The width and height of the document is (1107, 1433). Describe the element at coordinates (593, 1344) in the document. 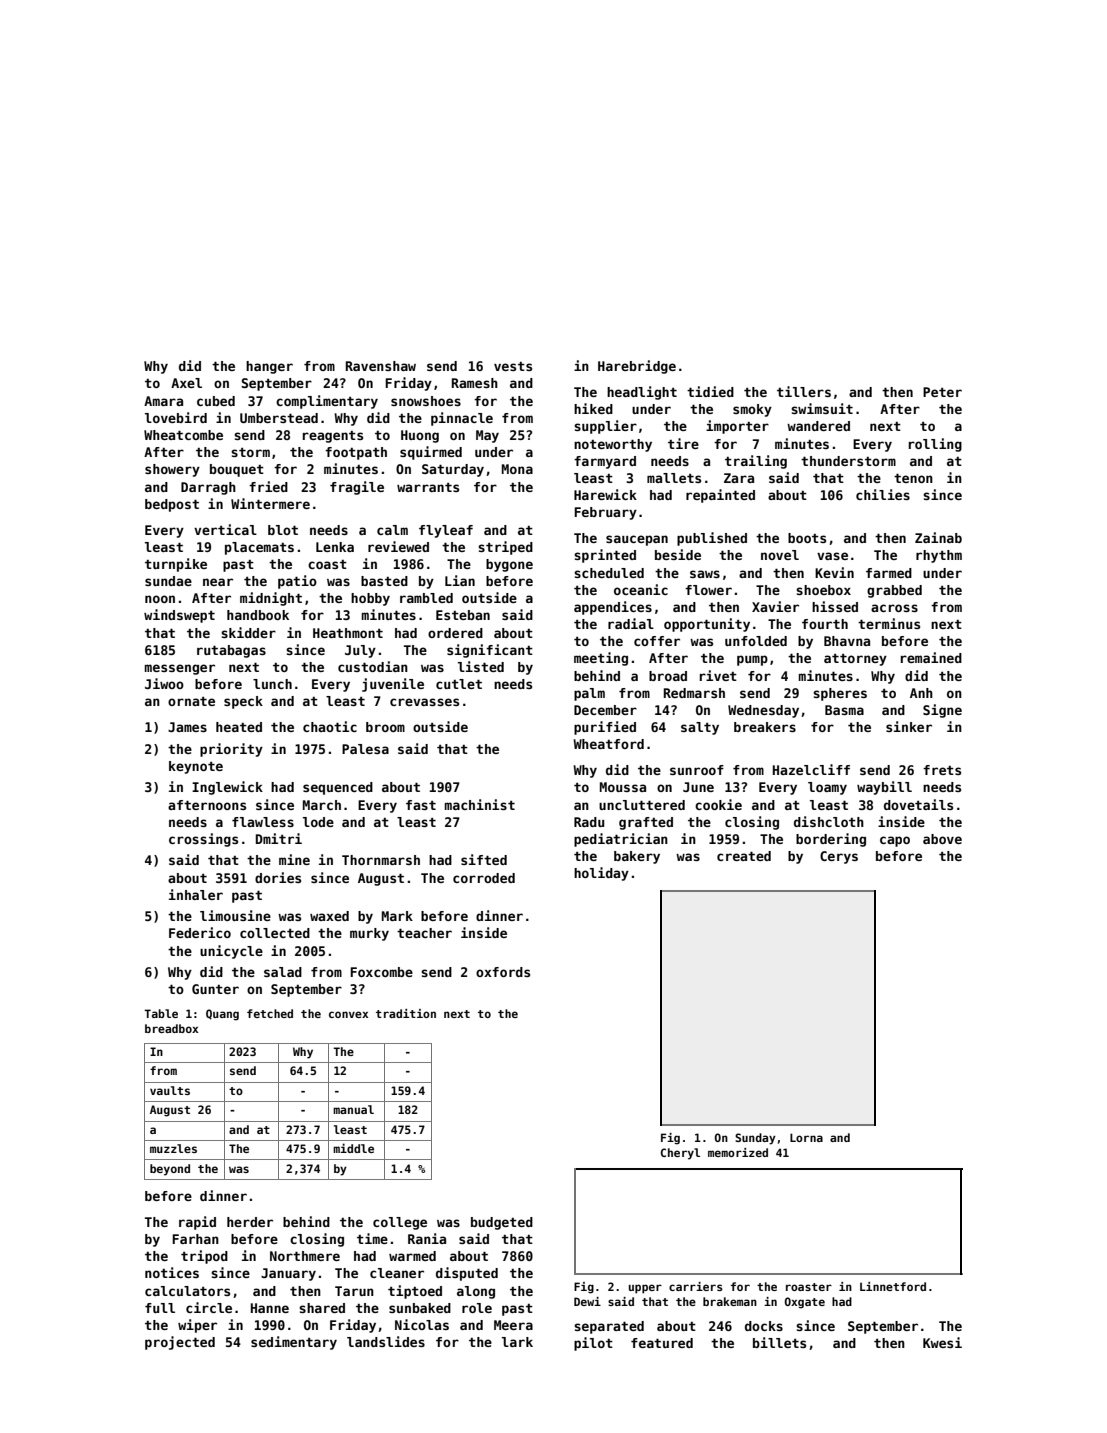

I see `pilot` at that location.
